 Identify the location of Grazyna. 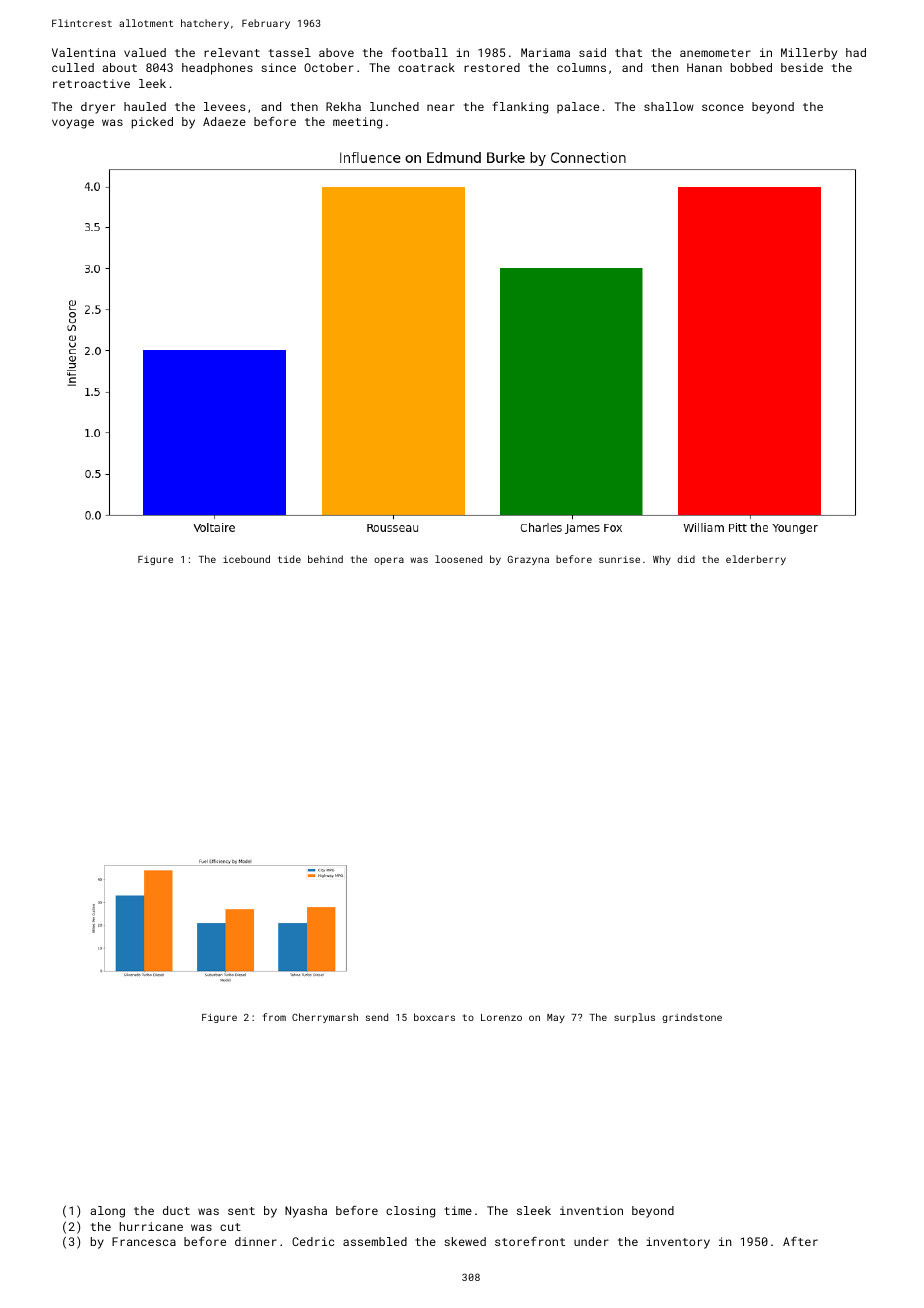
(528, 560).
